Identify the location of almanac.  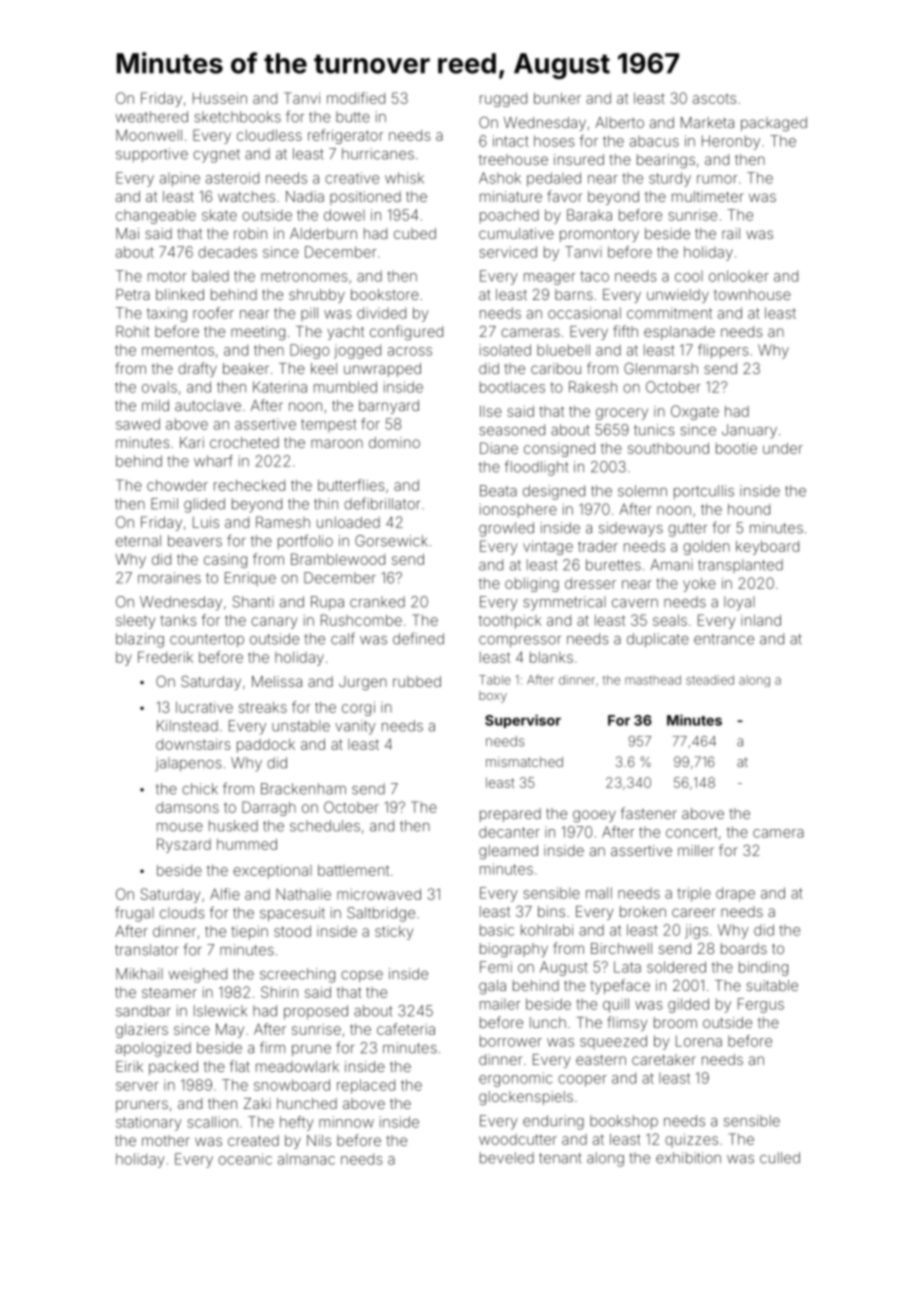
(306, 1159).
